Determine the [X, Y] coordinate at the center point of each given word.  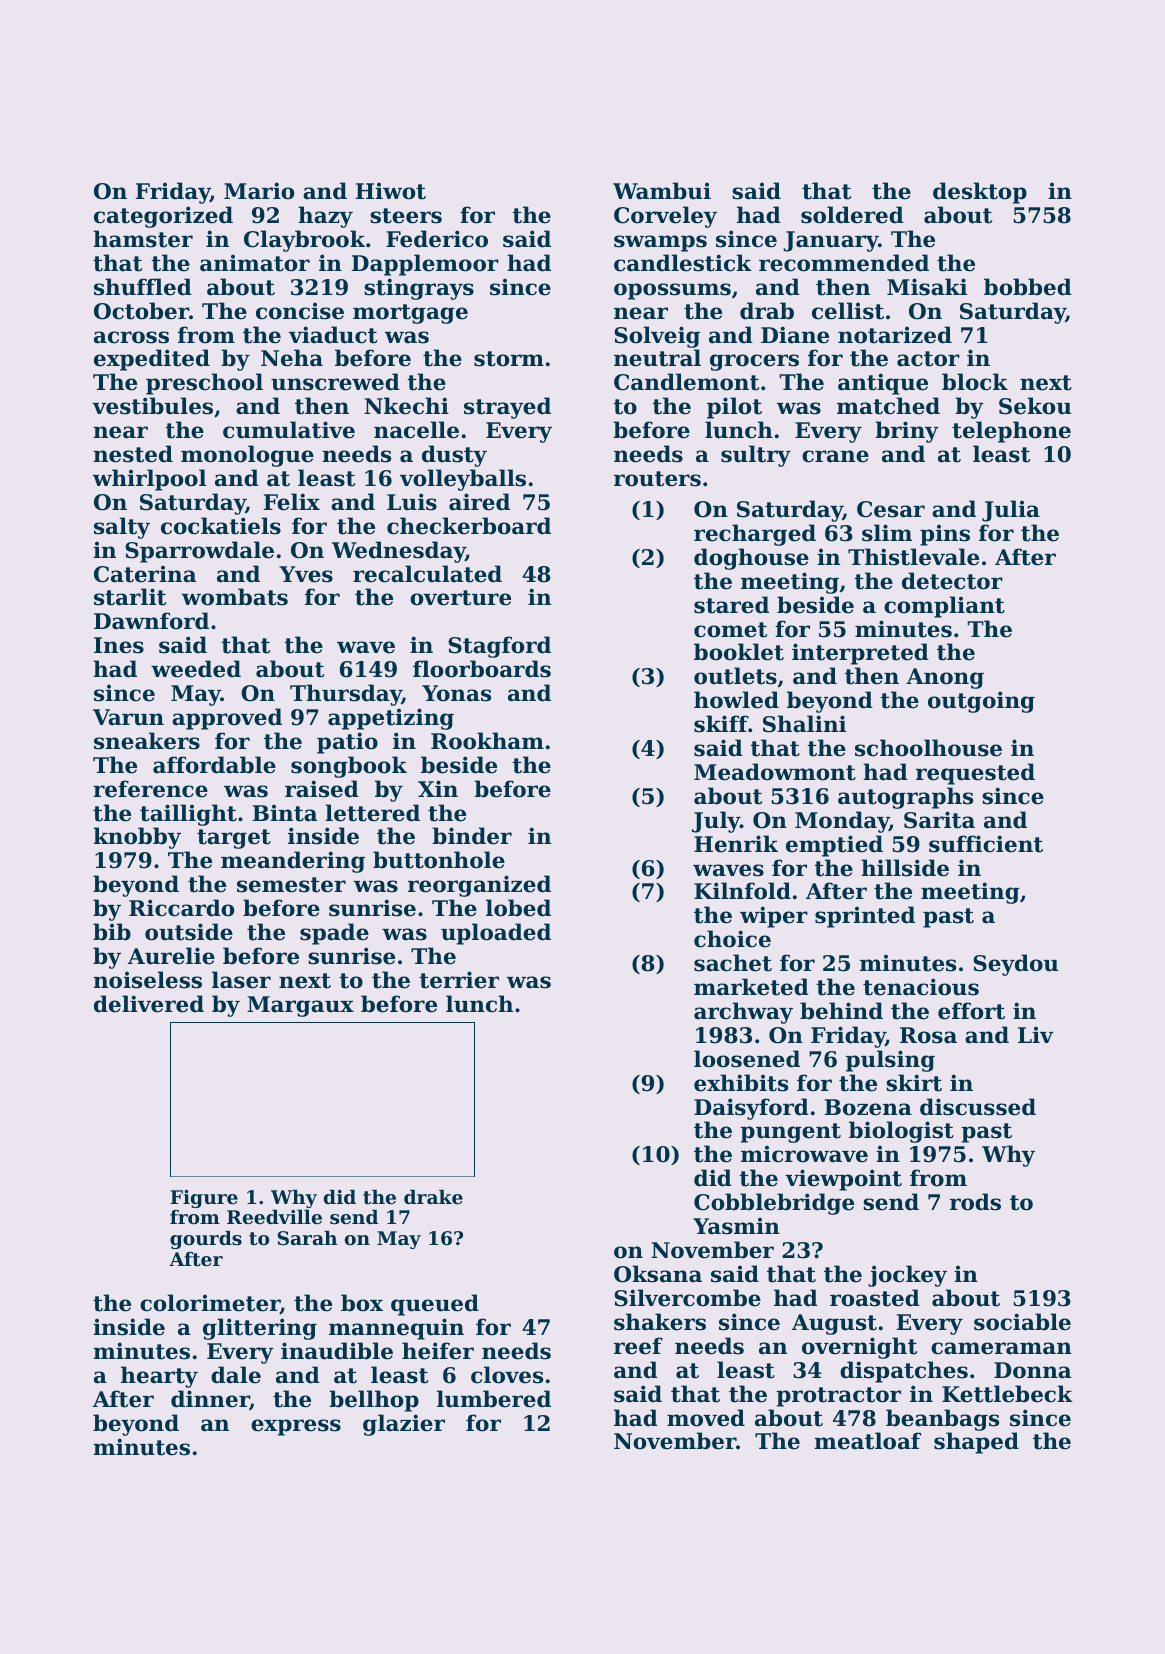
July [716, 822]
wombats [235, 597]
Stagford [499, 647]
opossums [672, 291]
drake [433, 1197]
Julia [1011, 511]
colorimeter [210, 1304]
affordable [214, 765]
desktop [980, 193]
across [131, 337]
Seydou [1015, 965]
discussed [978, 1107]
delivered [149, 1004]
